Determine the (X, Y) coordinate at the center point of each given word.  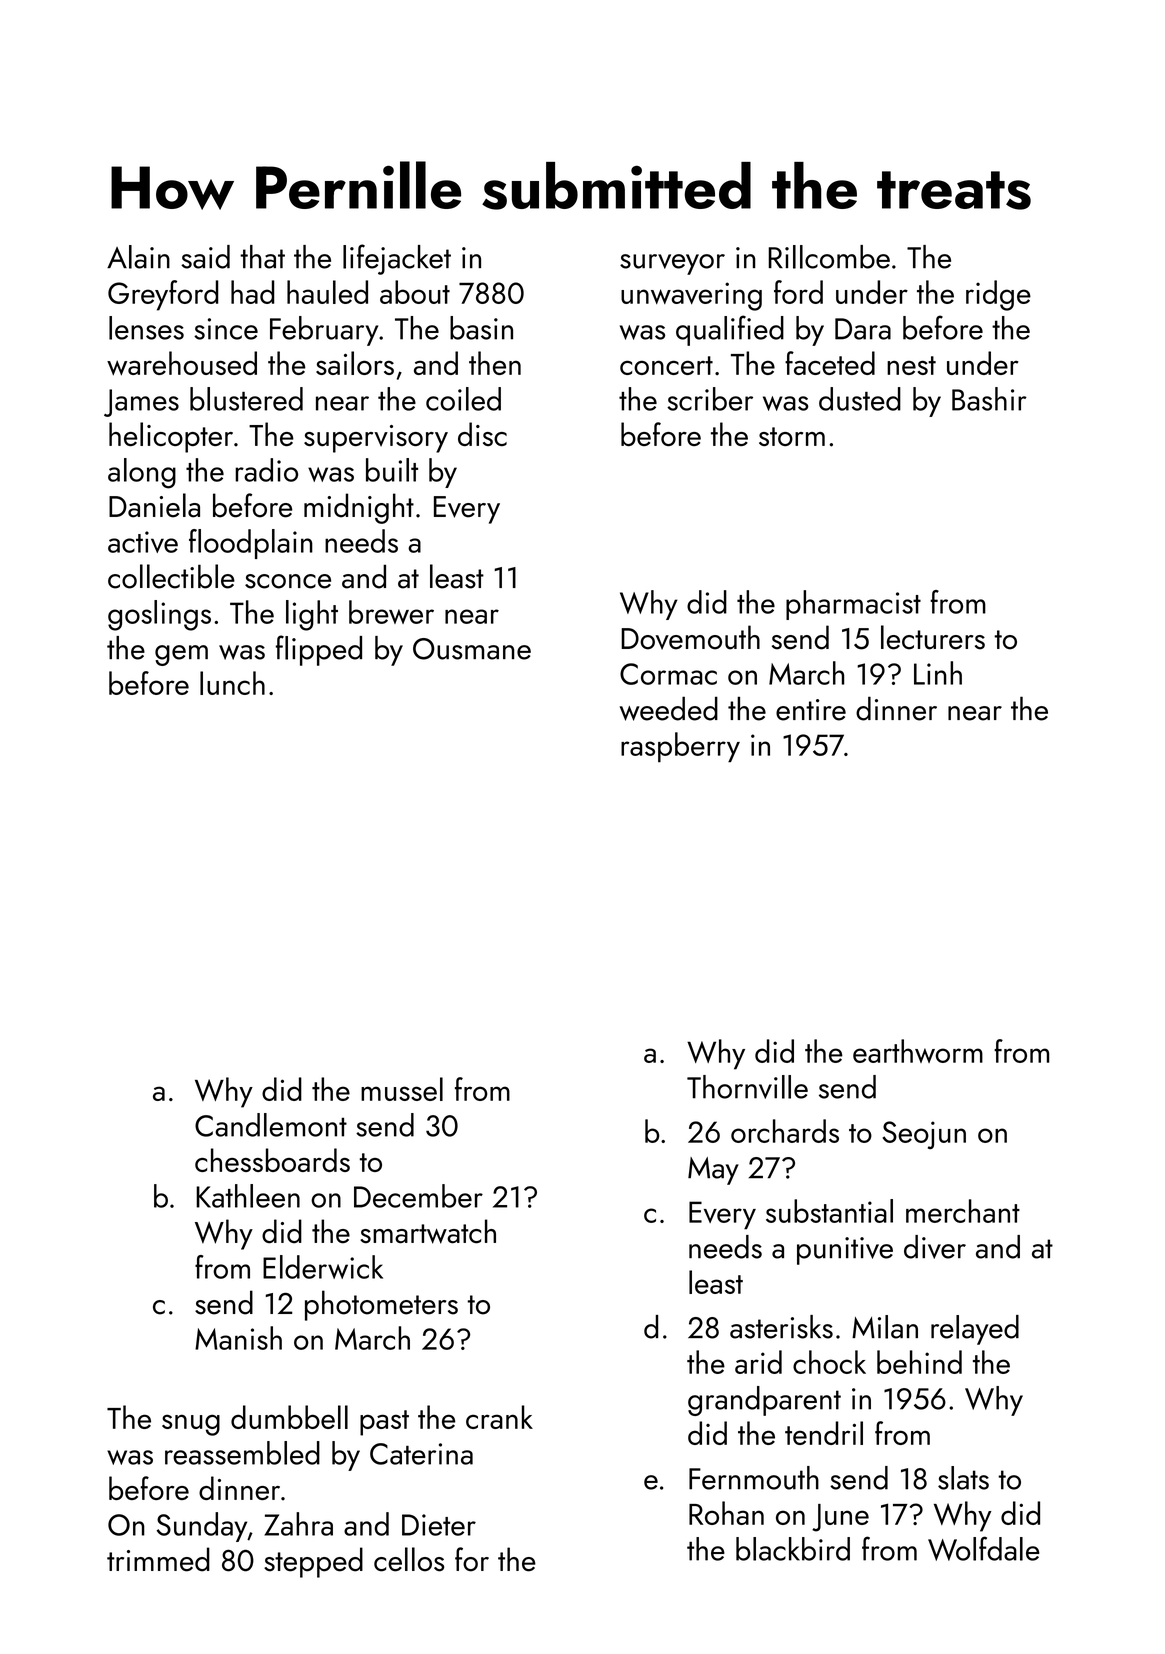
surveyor (672, 264)
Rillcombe (829, 257)
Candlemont (271, 1125)
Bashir (989, 399)
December (418, 1196)
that (262, 257)
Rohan (726, 1513)
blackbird (793, 1549)
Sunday (202, 1527)
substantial (829, 1211)
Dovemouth (690, 637)
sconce (288, 581)
